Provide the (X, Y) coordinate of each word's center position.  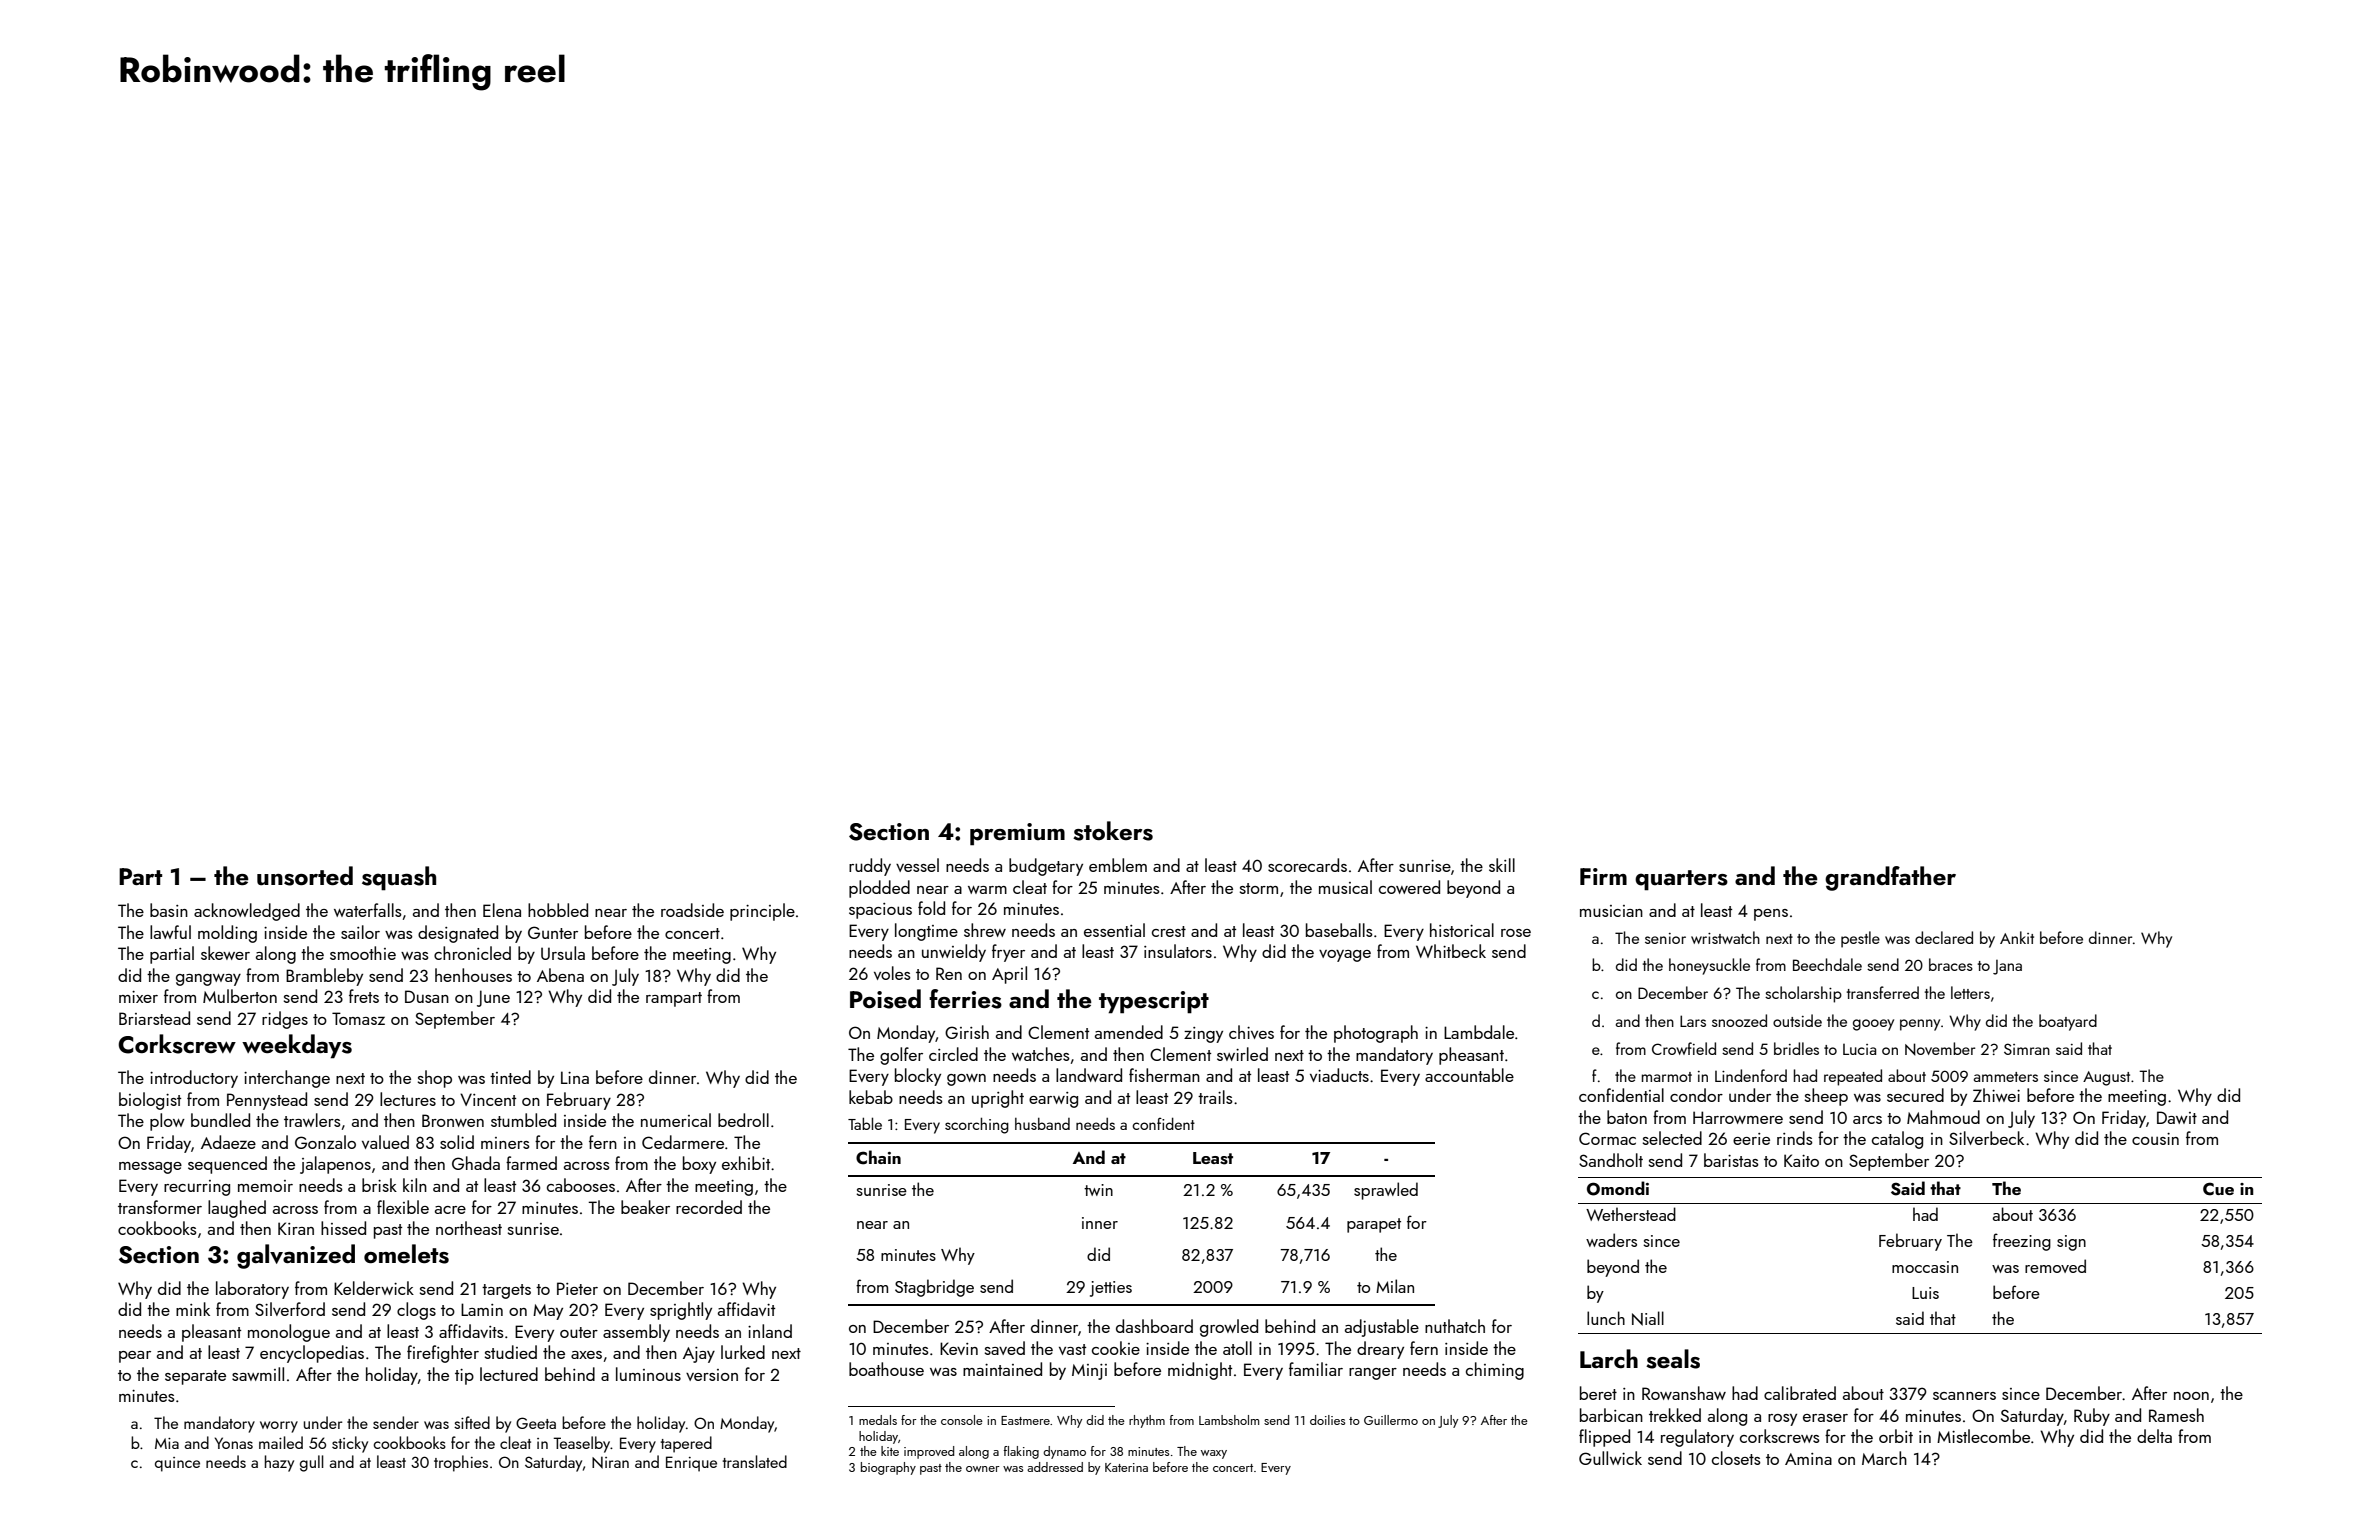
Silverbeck (1986, 1138)
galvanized (296, 1256)
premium (1017, 834)
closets (1736, 1458)
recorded (709, 1207)
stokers (1113, 831)
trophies (461, 1463)
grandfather (1890, 878)
